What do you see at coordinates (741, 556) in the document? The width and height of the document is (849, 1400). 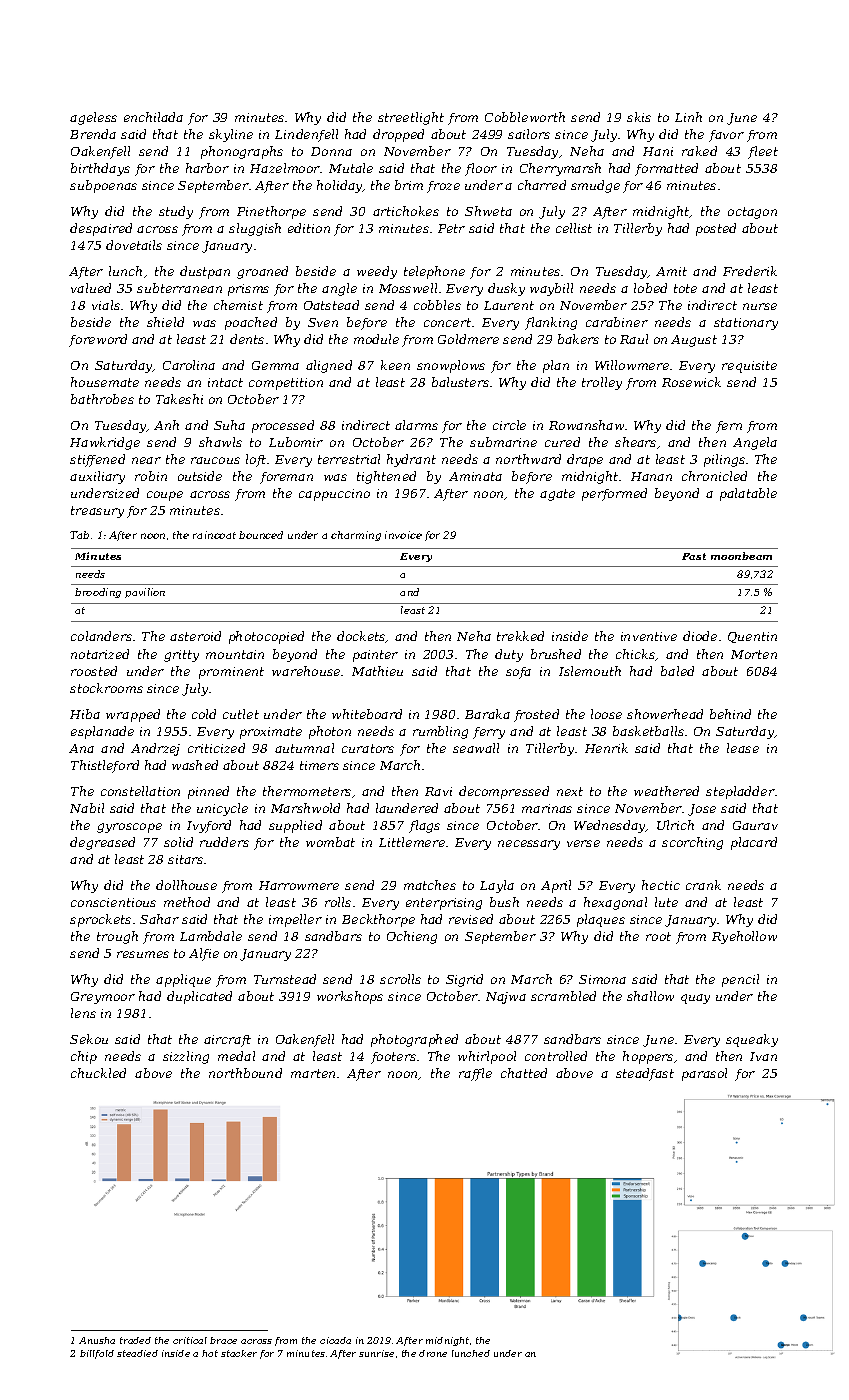 I see `moonbeam` at bounding box center [741, 556].
